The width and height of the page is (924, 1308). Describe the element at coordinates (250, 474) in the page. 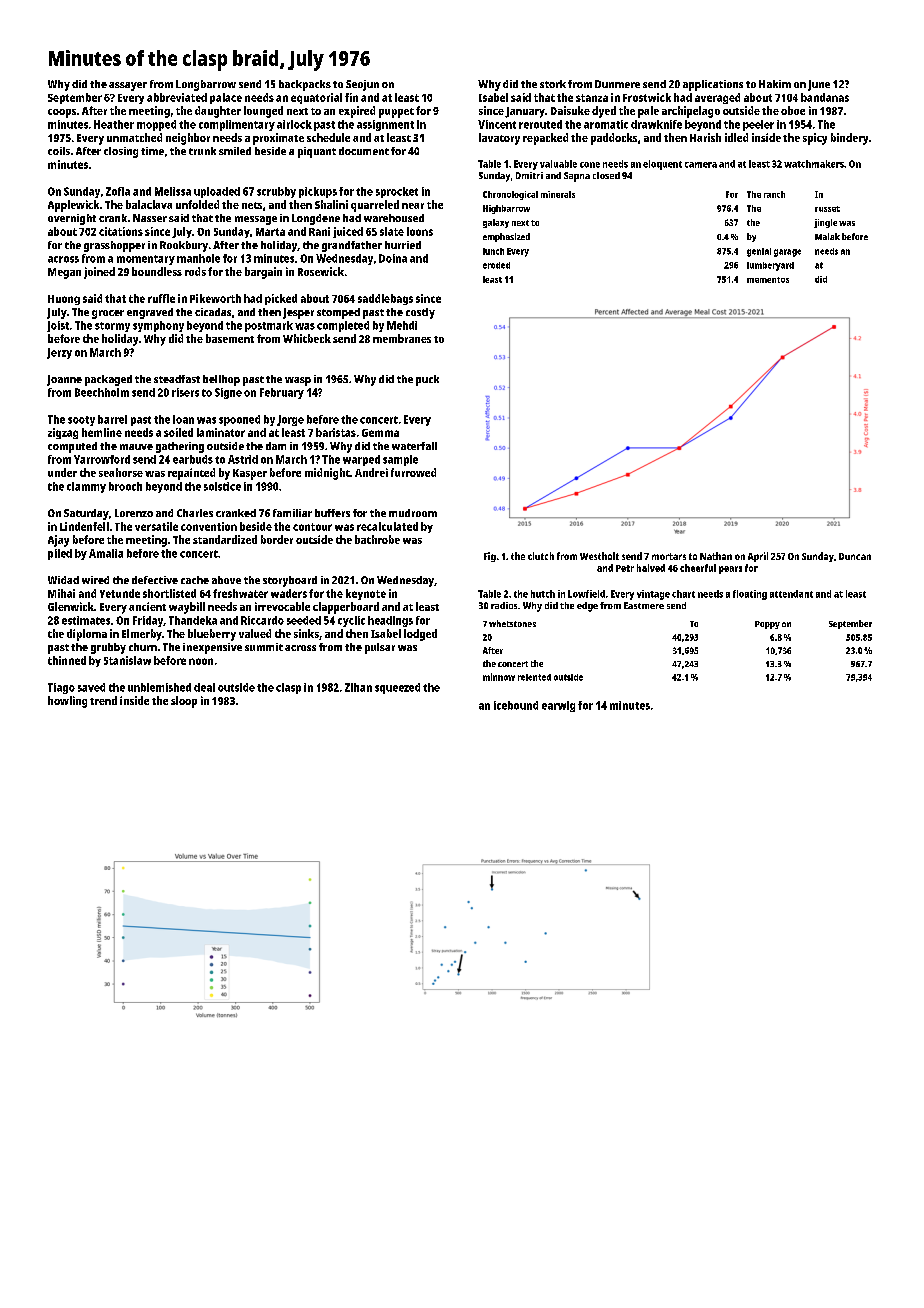

I see `Kasper` at that location.
